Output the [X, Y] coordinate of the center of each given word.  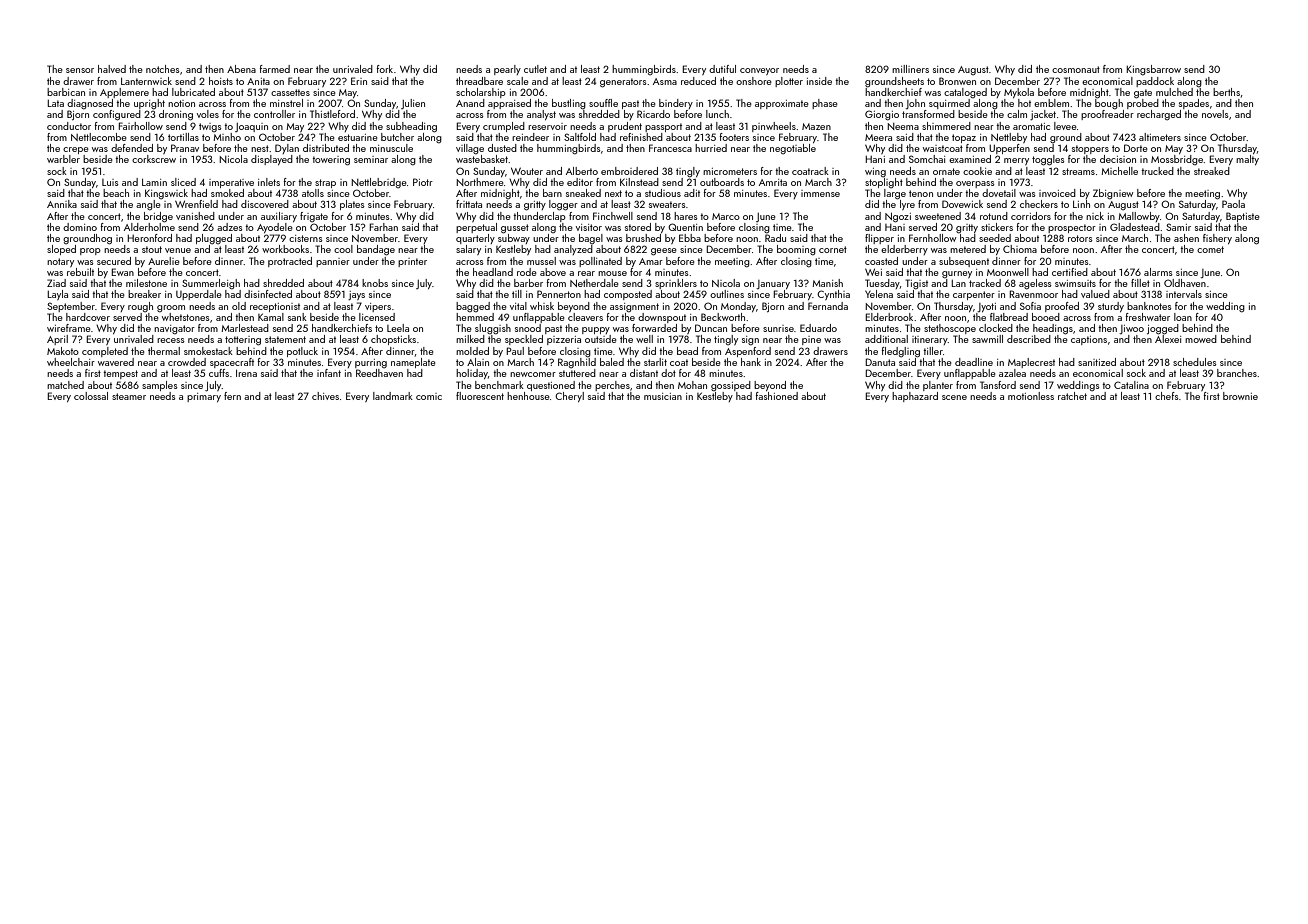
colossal [91, 396]
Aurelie [164, 261]
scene [954, 397]
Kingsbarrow [1153, 70]
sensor [80, 70]
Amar [651, 261]
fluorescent [480, 396]
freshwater [1147, 317]
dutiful [722, 69]
